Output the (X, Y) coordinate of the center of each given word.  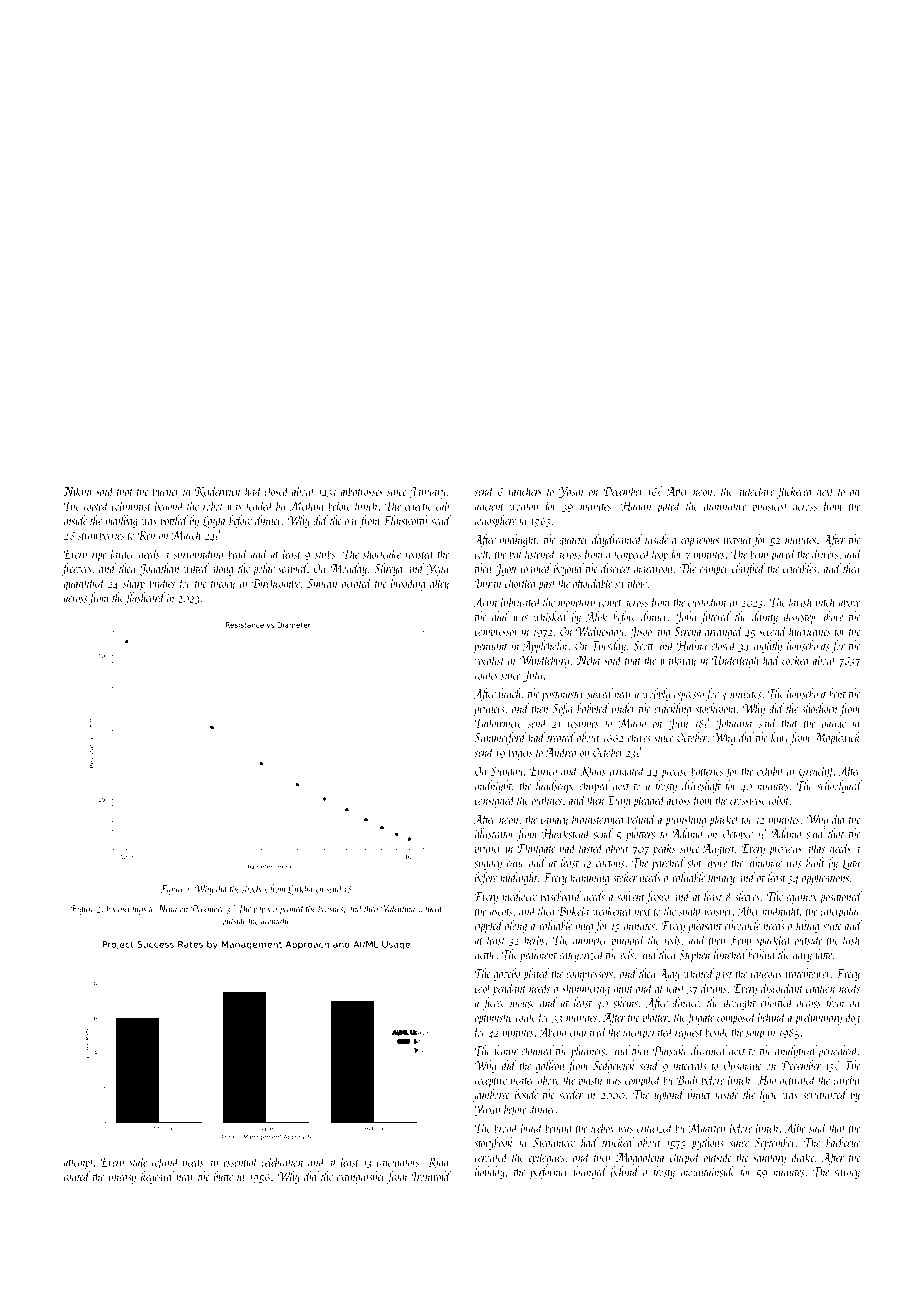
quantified (84, 584)
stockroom (715, 708)
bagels (520, 753)
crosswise (748, 800)
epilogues (546, 1158)
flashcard (145, 598)
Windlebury (544, 661)
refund (166, 1163)
